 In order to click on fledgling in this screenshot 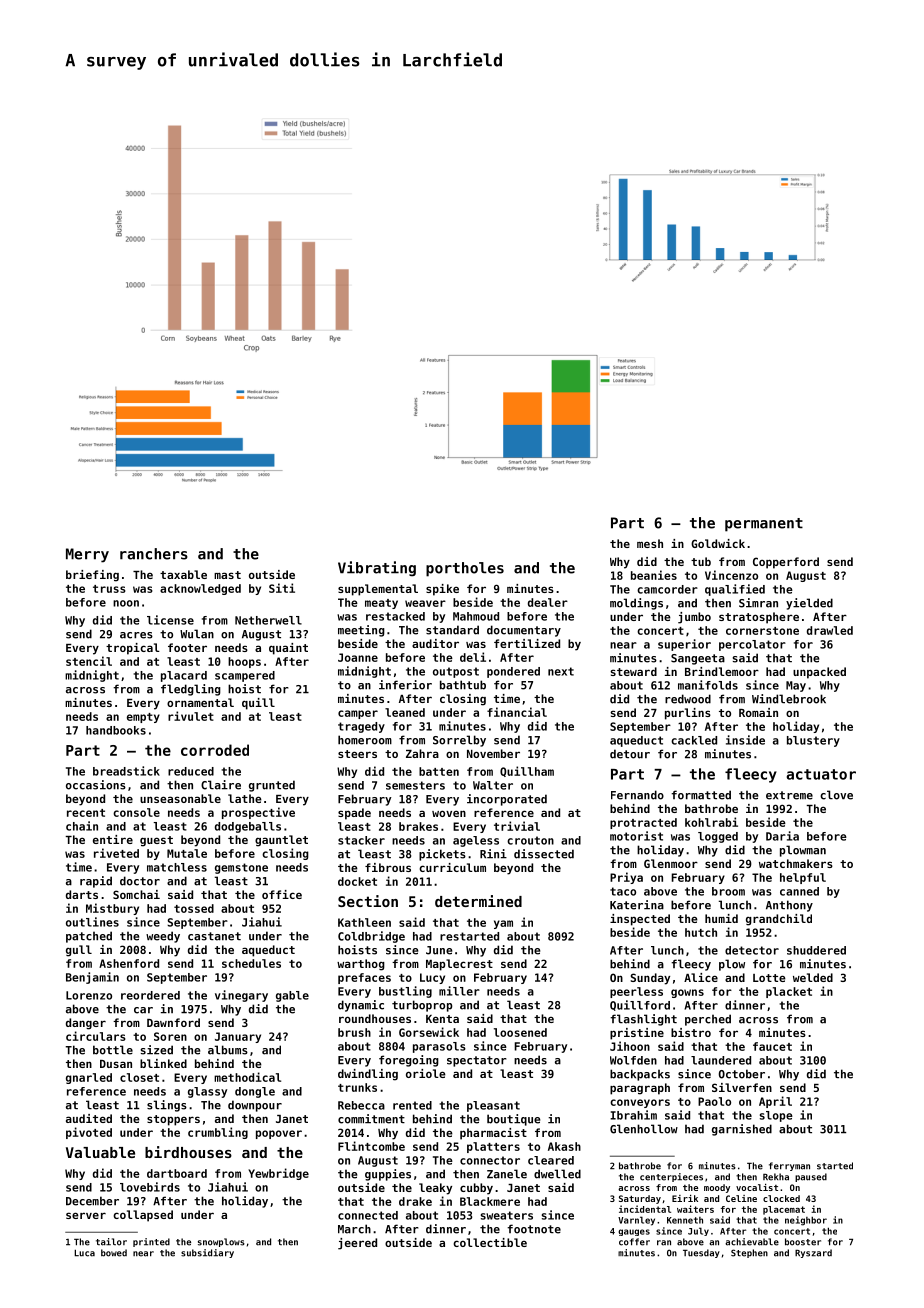, I will do `click(191, 690)`.
